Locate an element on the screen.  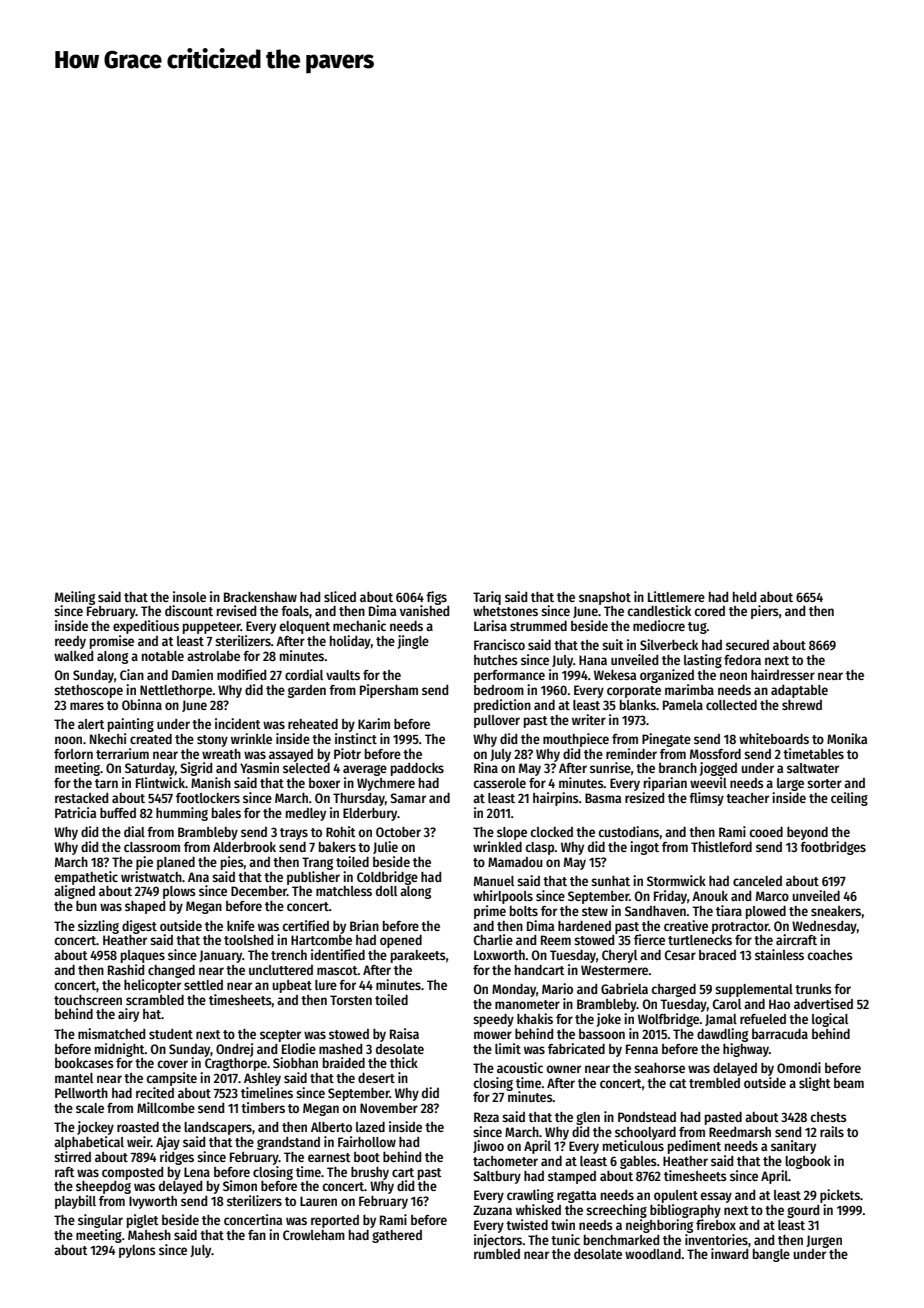
Monika is located at coordinates (847, 738).
